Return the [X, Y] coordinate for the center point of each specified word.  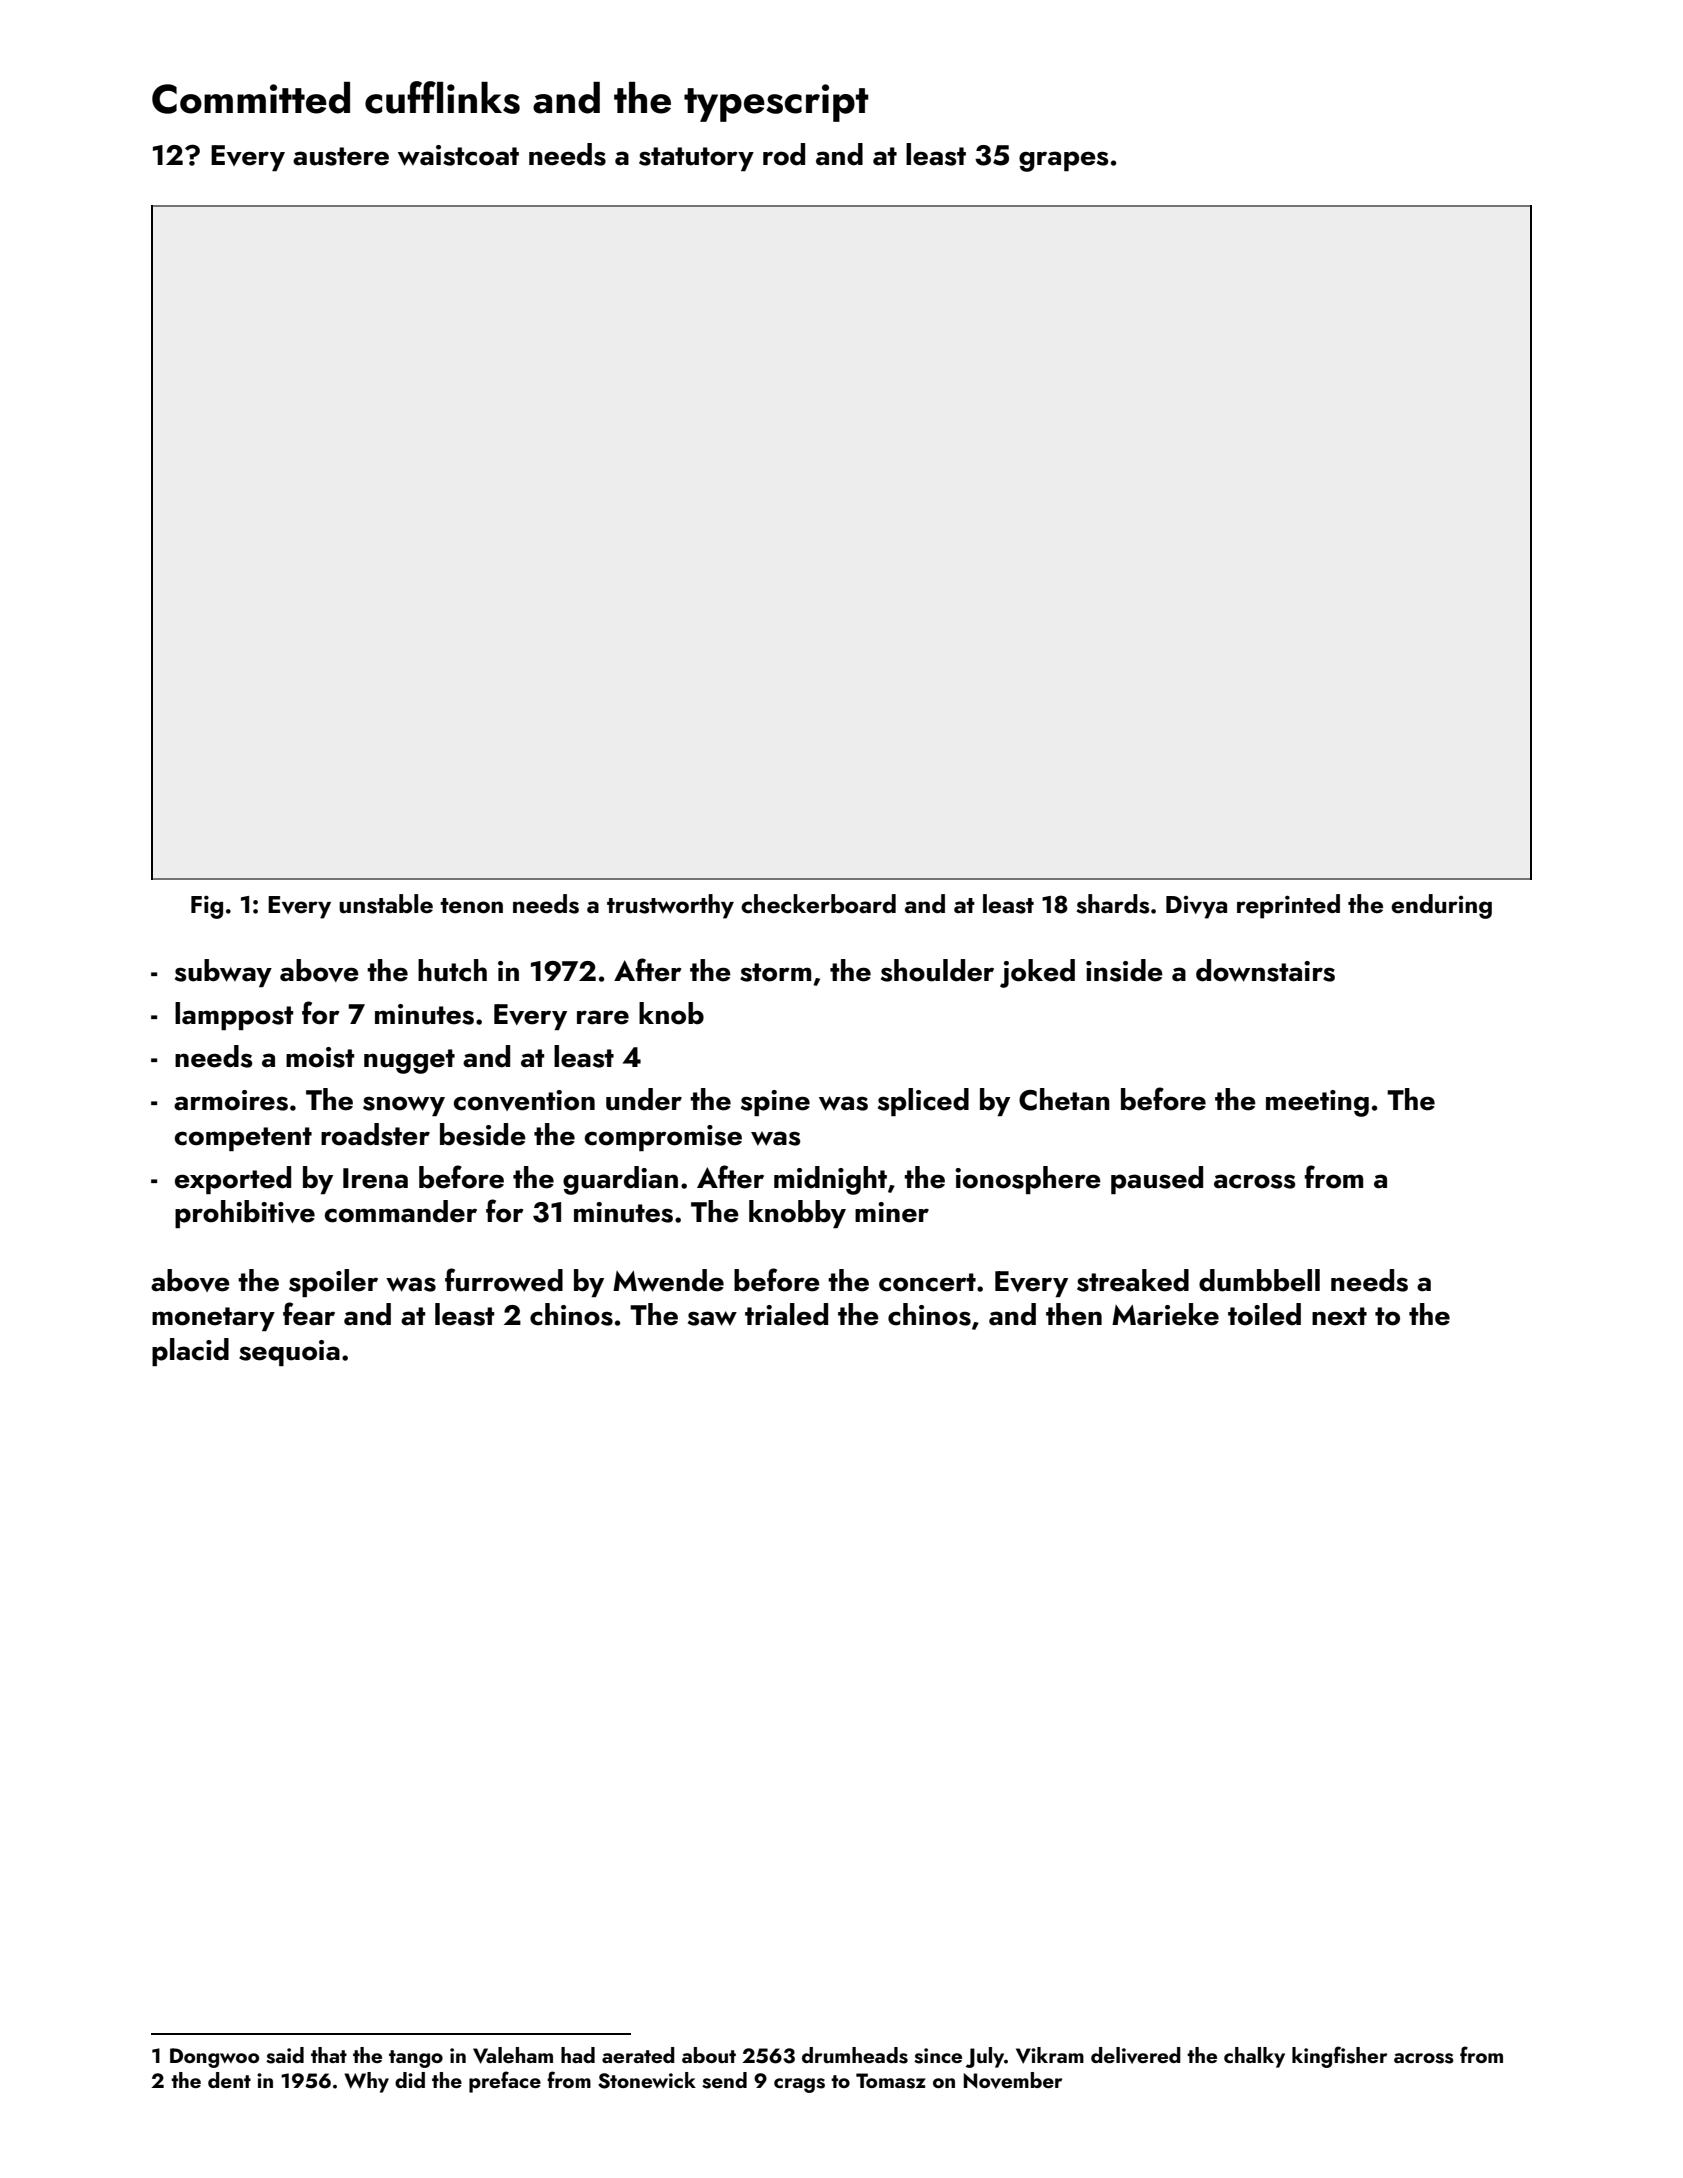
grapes [1064, 161]
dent [229, 2080]
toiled [1264, 1314]
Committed [251, 98]
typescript [776, 103]
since [938, 2056]
